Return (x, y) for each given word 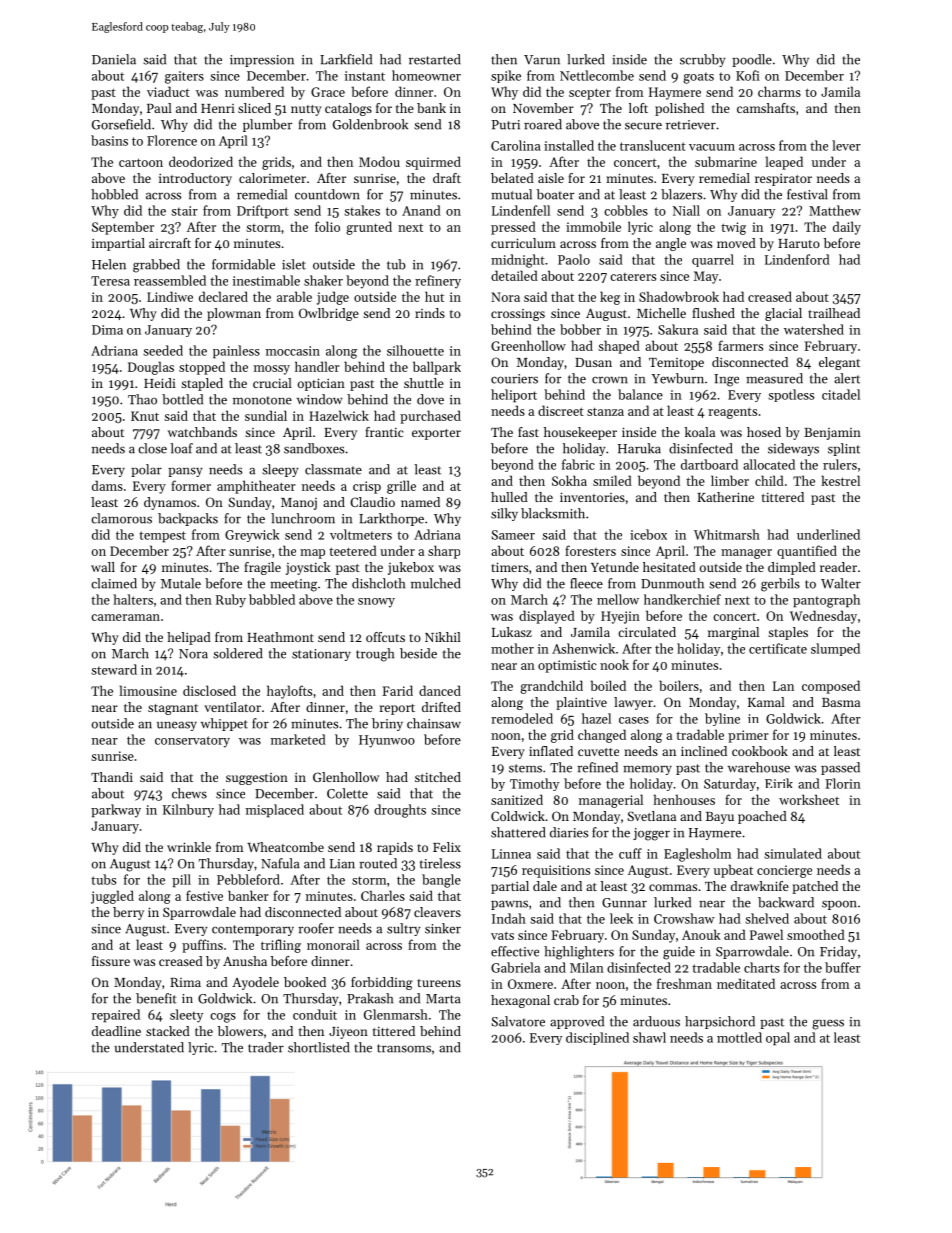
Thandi (112, 777)
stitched (438, 777)
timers (509, 567)
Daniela (114, 59)
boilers (679, 685)
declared (223, 296)
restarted (435, 59)
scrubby (703, 60)
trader (266, 1047)
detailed (514, 275)
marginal (733, 633)
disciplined (597, 1038)
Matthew (835, 210)
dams (107, 485)
